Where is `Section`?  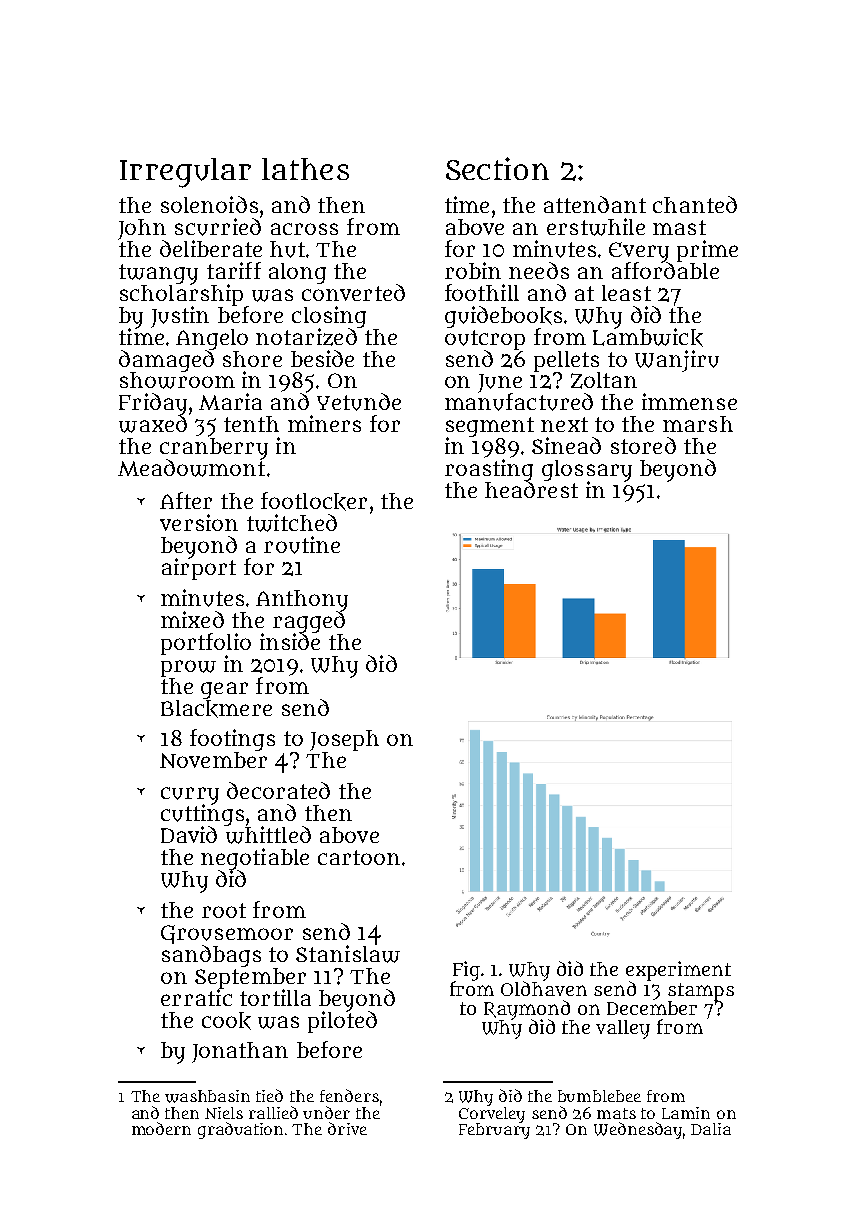
Section is located at coordinates (497, 168).
